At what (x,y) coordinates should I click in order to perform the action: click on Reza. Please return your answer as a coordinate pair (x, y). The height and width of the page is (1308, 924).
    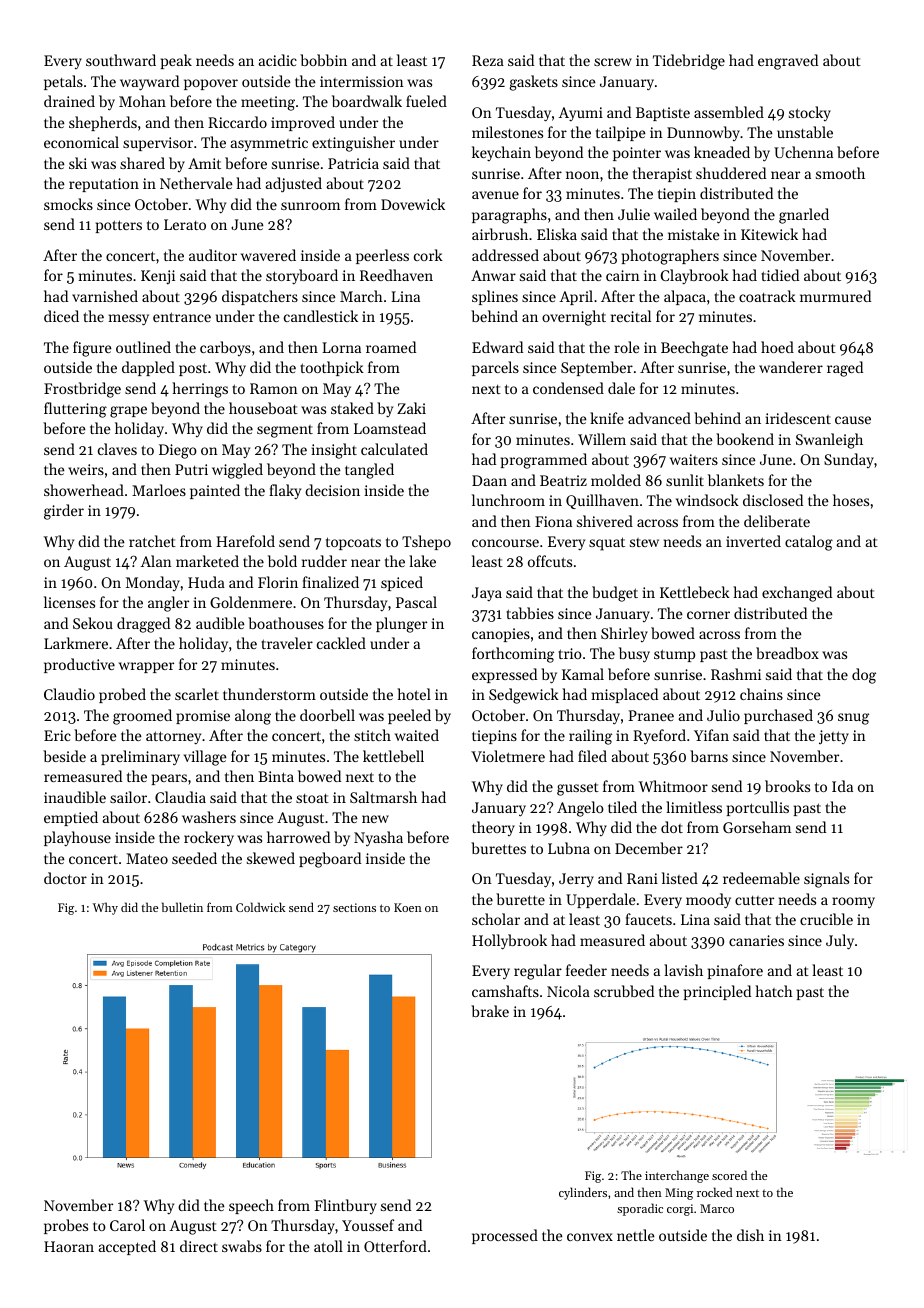
    Looking at the image, I should click on (488, 60).
